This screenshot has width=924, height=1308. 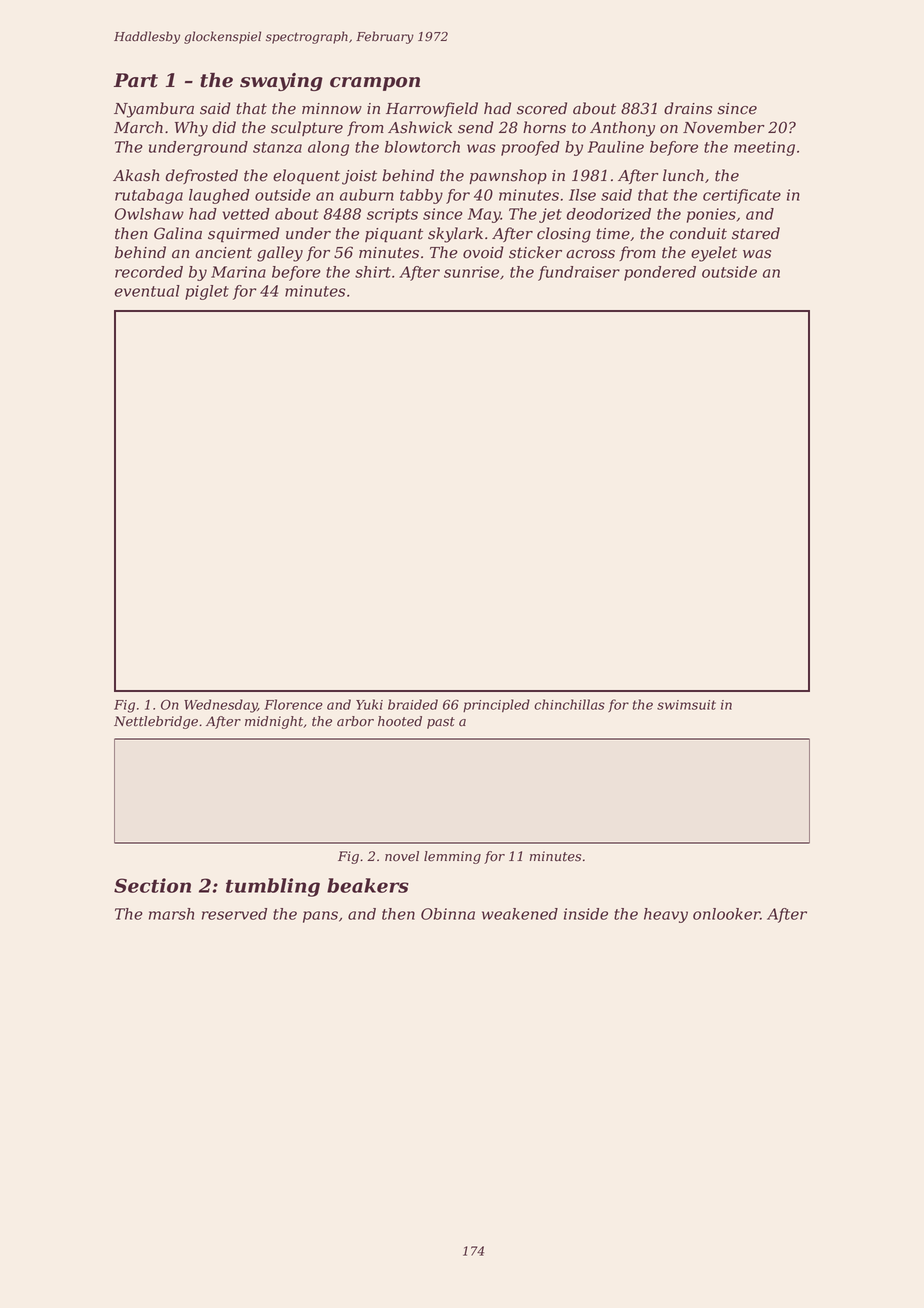 I want to click on reserved, so click(x=234, y=914).
